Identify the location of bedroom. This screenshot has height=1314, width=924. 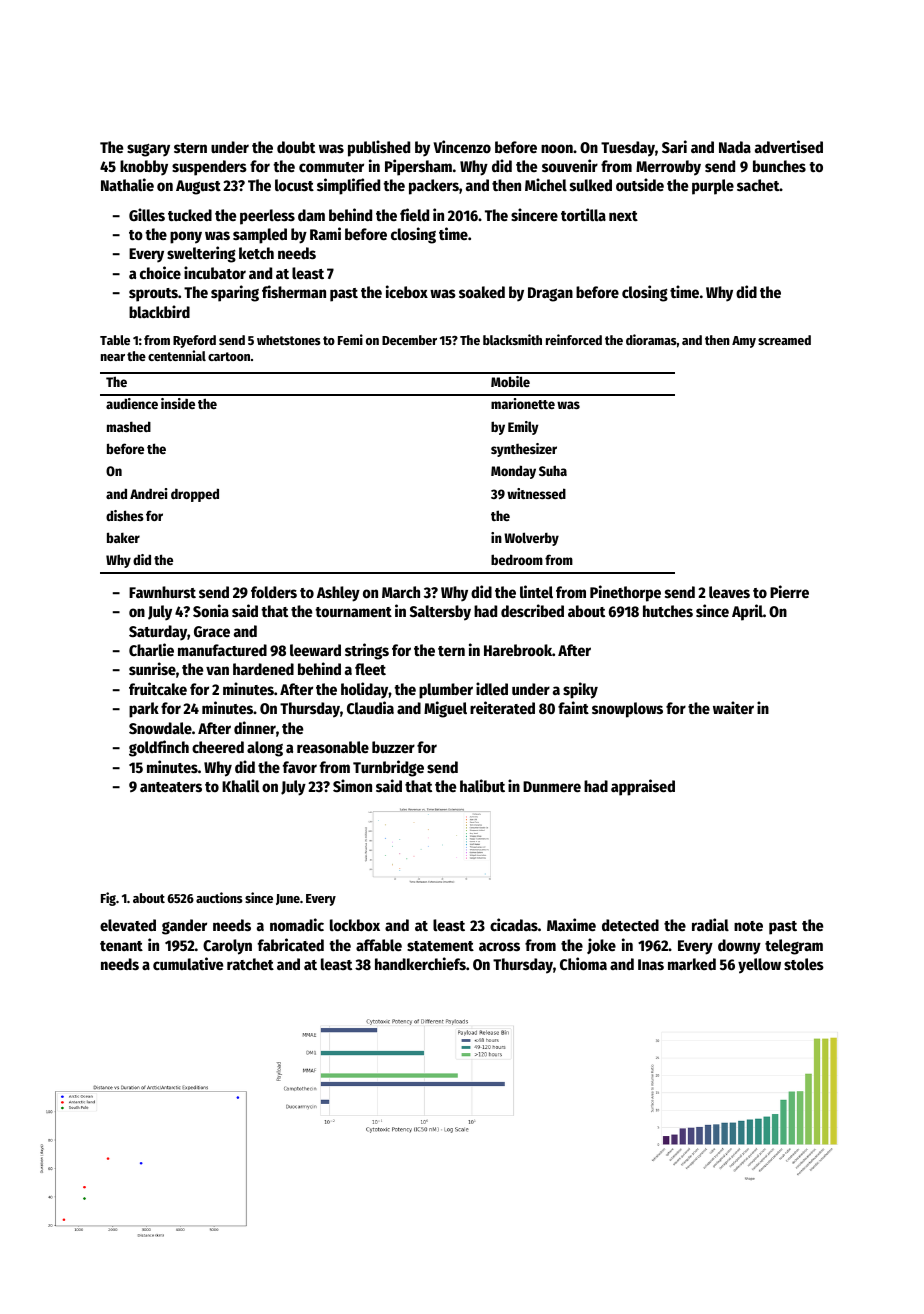
(517, 559).
